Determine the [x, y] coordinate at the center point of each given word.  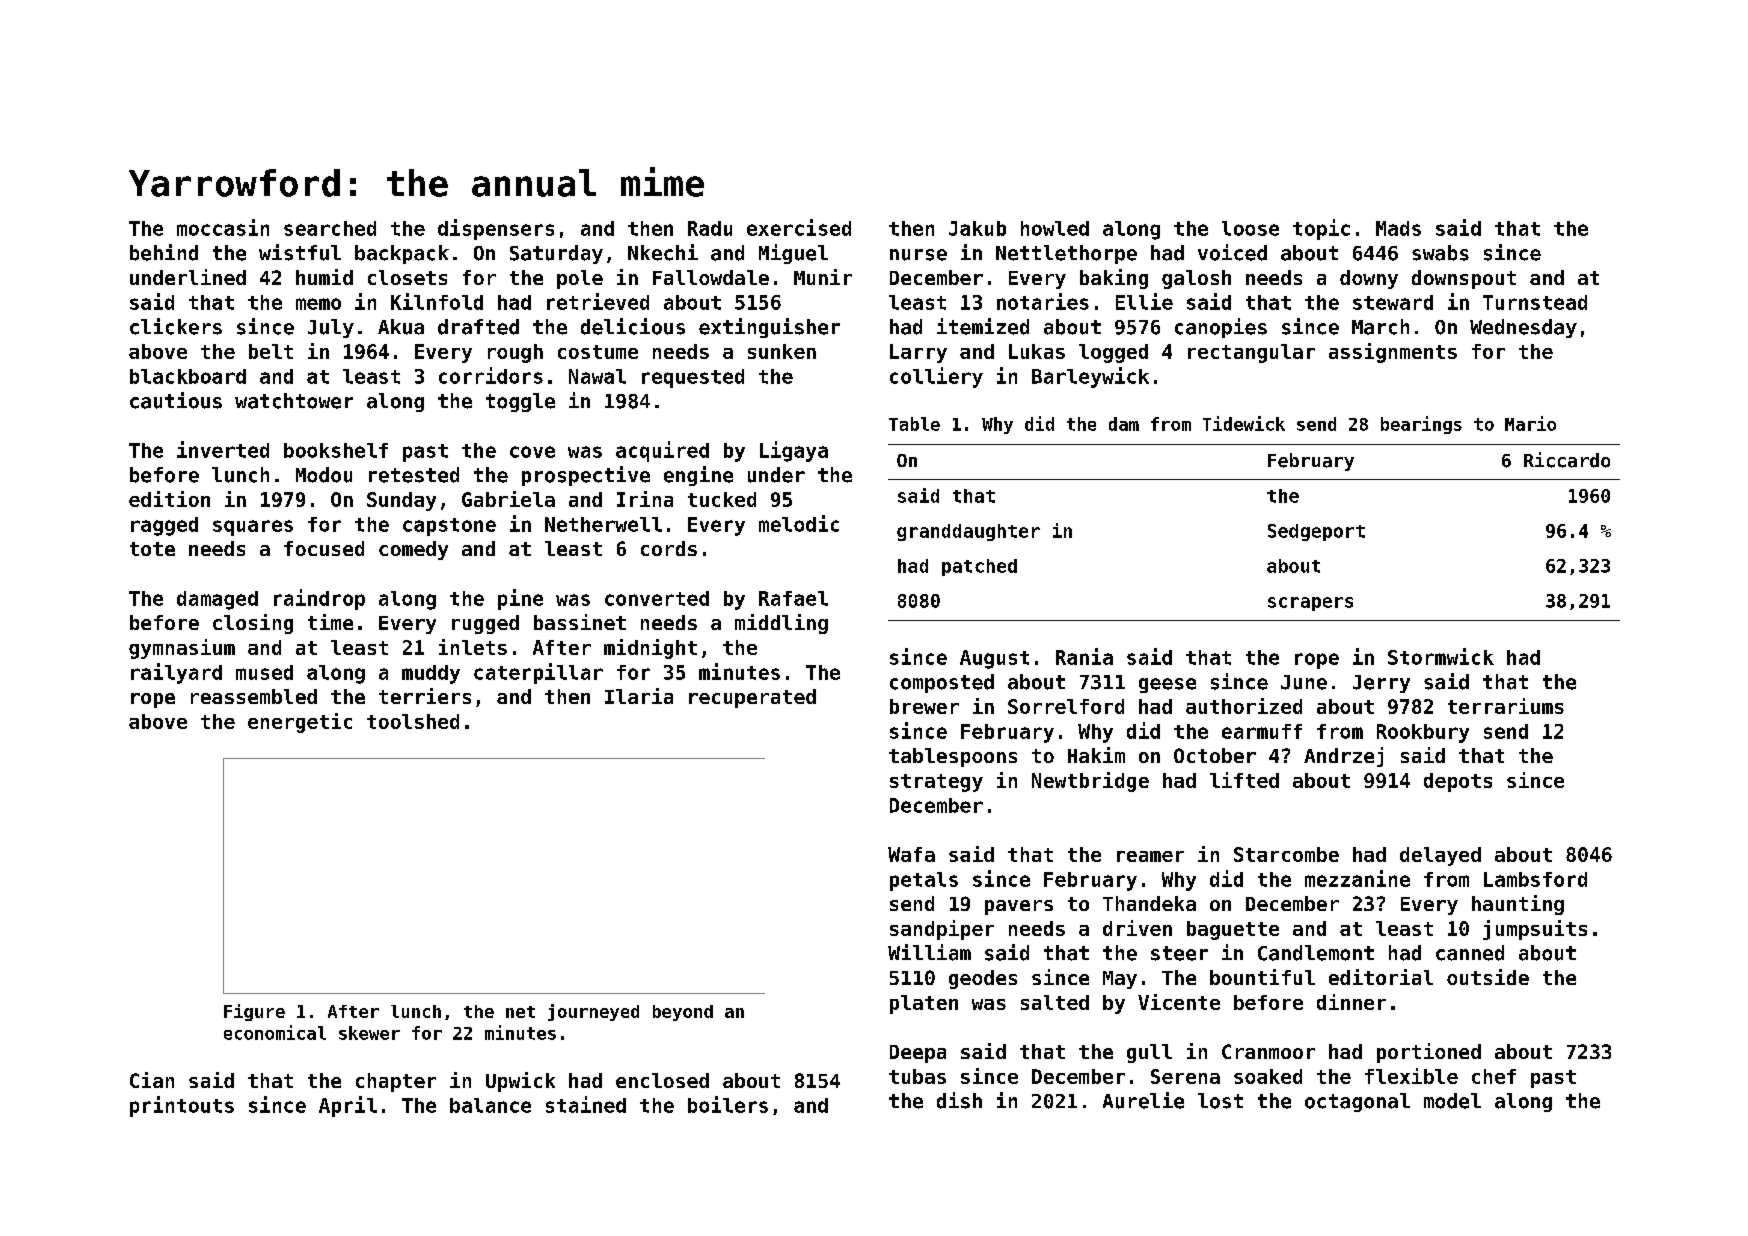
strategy [936, 783]
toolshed [413, 721]
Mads [1398, 228]
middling [781, 624]
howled [1055, 228]
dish [959, 1100]
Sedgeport [1316, 532]
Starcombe [1286, 854]
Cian [152, 1080]
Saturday [556, 254]
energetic [300, 723]
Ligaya [794, 451]
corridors [491, 375]
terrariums [1506, 706]
